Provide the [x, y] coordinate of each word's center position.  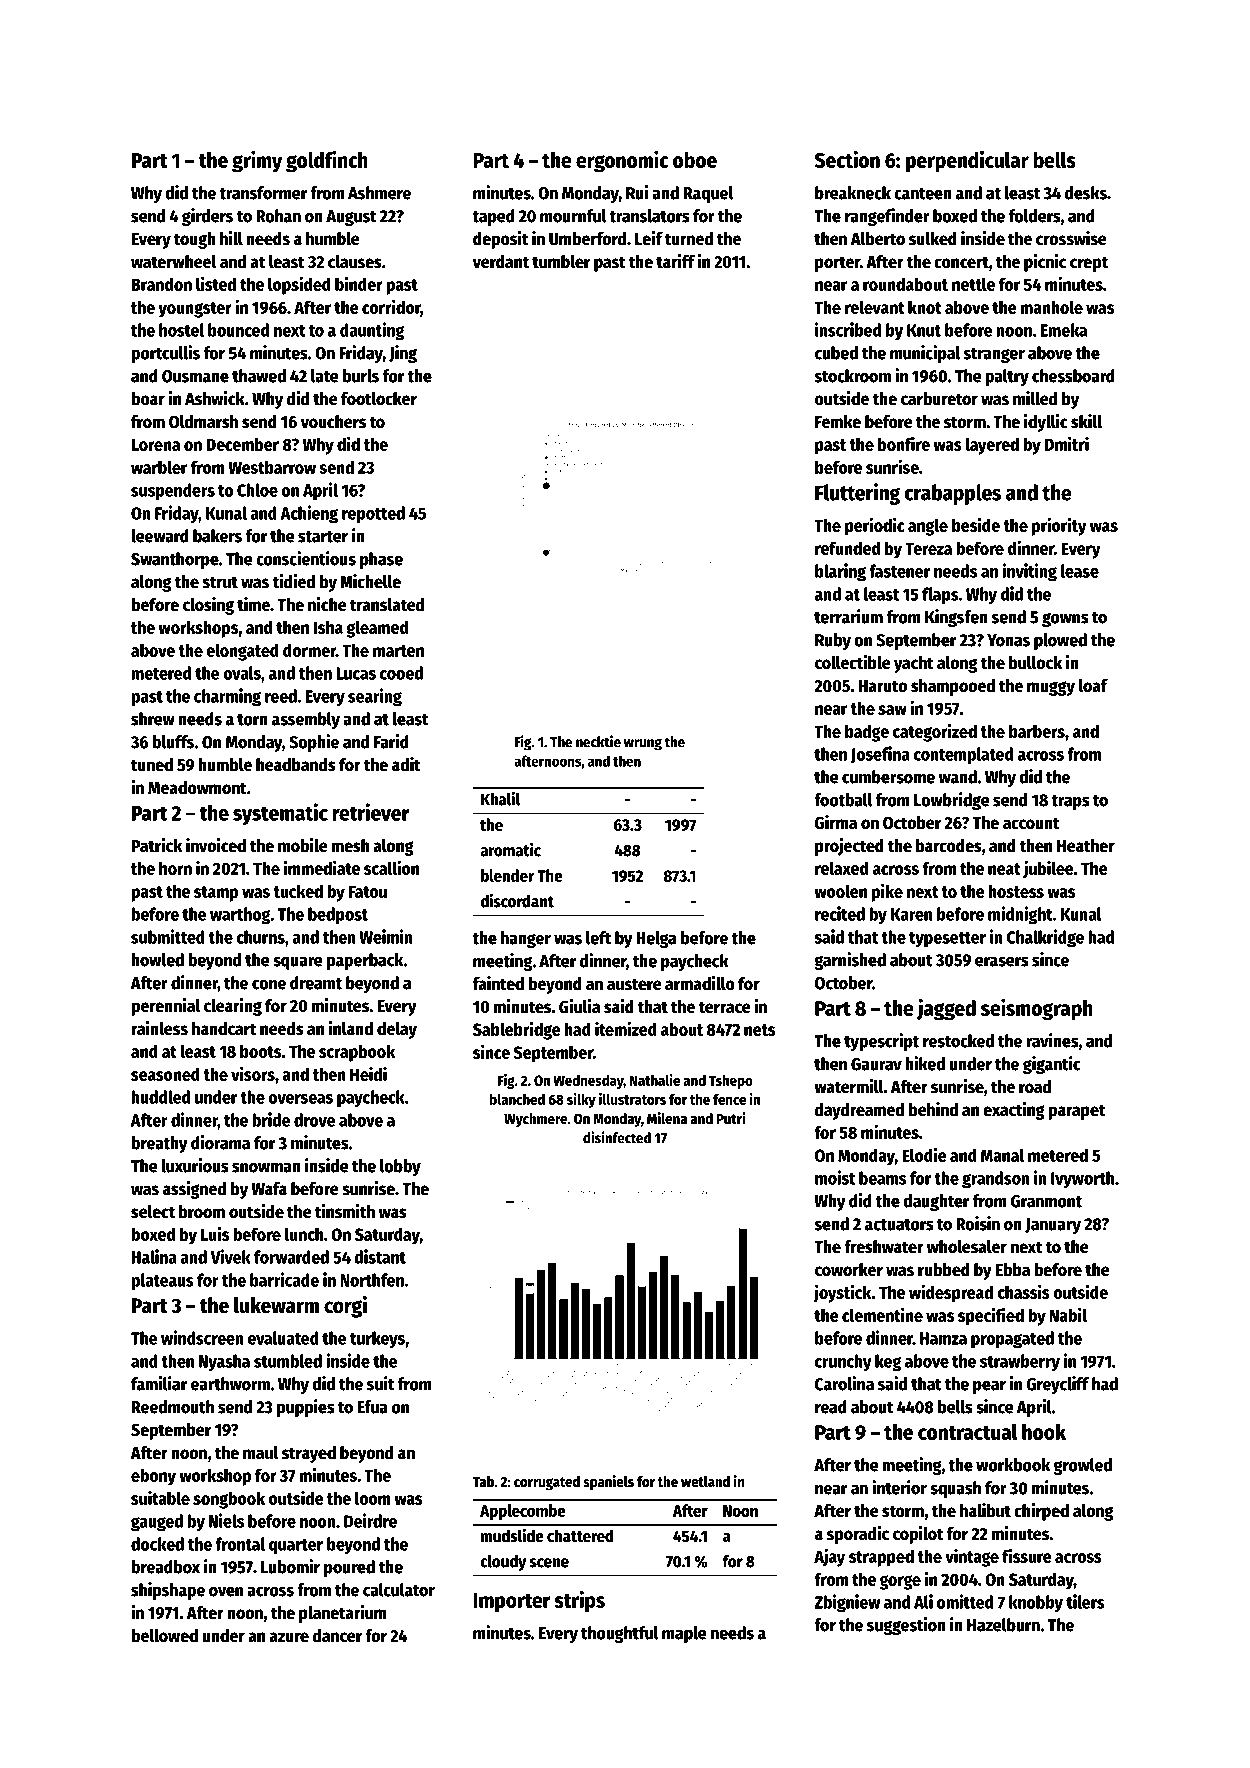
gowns [1065, 620]
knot [925, 307]
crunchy [843, 1363]
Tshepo [731, 1082]
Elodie [924, 1154]
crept [1089, 264]
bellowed [164, 1636]
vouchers [333, 422]
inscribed [848, 329]
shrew [153, 719]
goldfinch [327, 161]
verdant [501, 262]
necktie [598, 741]
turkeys [377, 1340]
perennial [165, 1007]
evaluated [283, 1338]
